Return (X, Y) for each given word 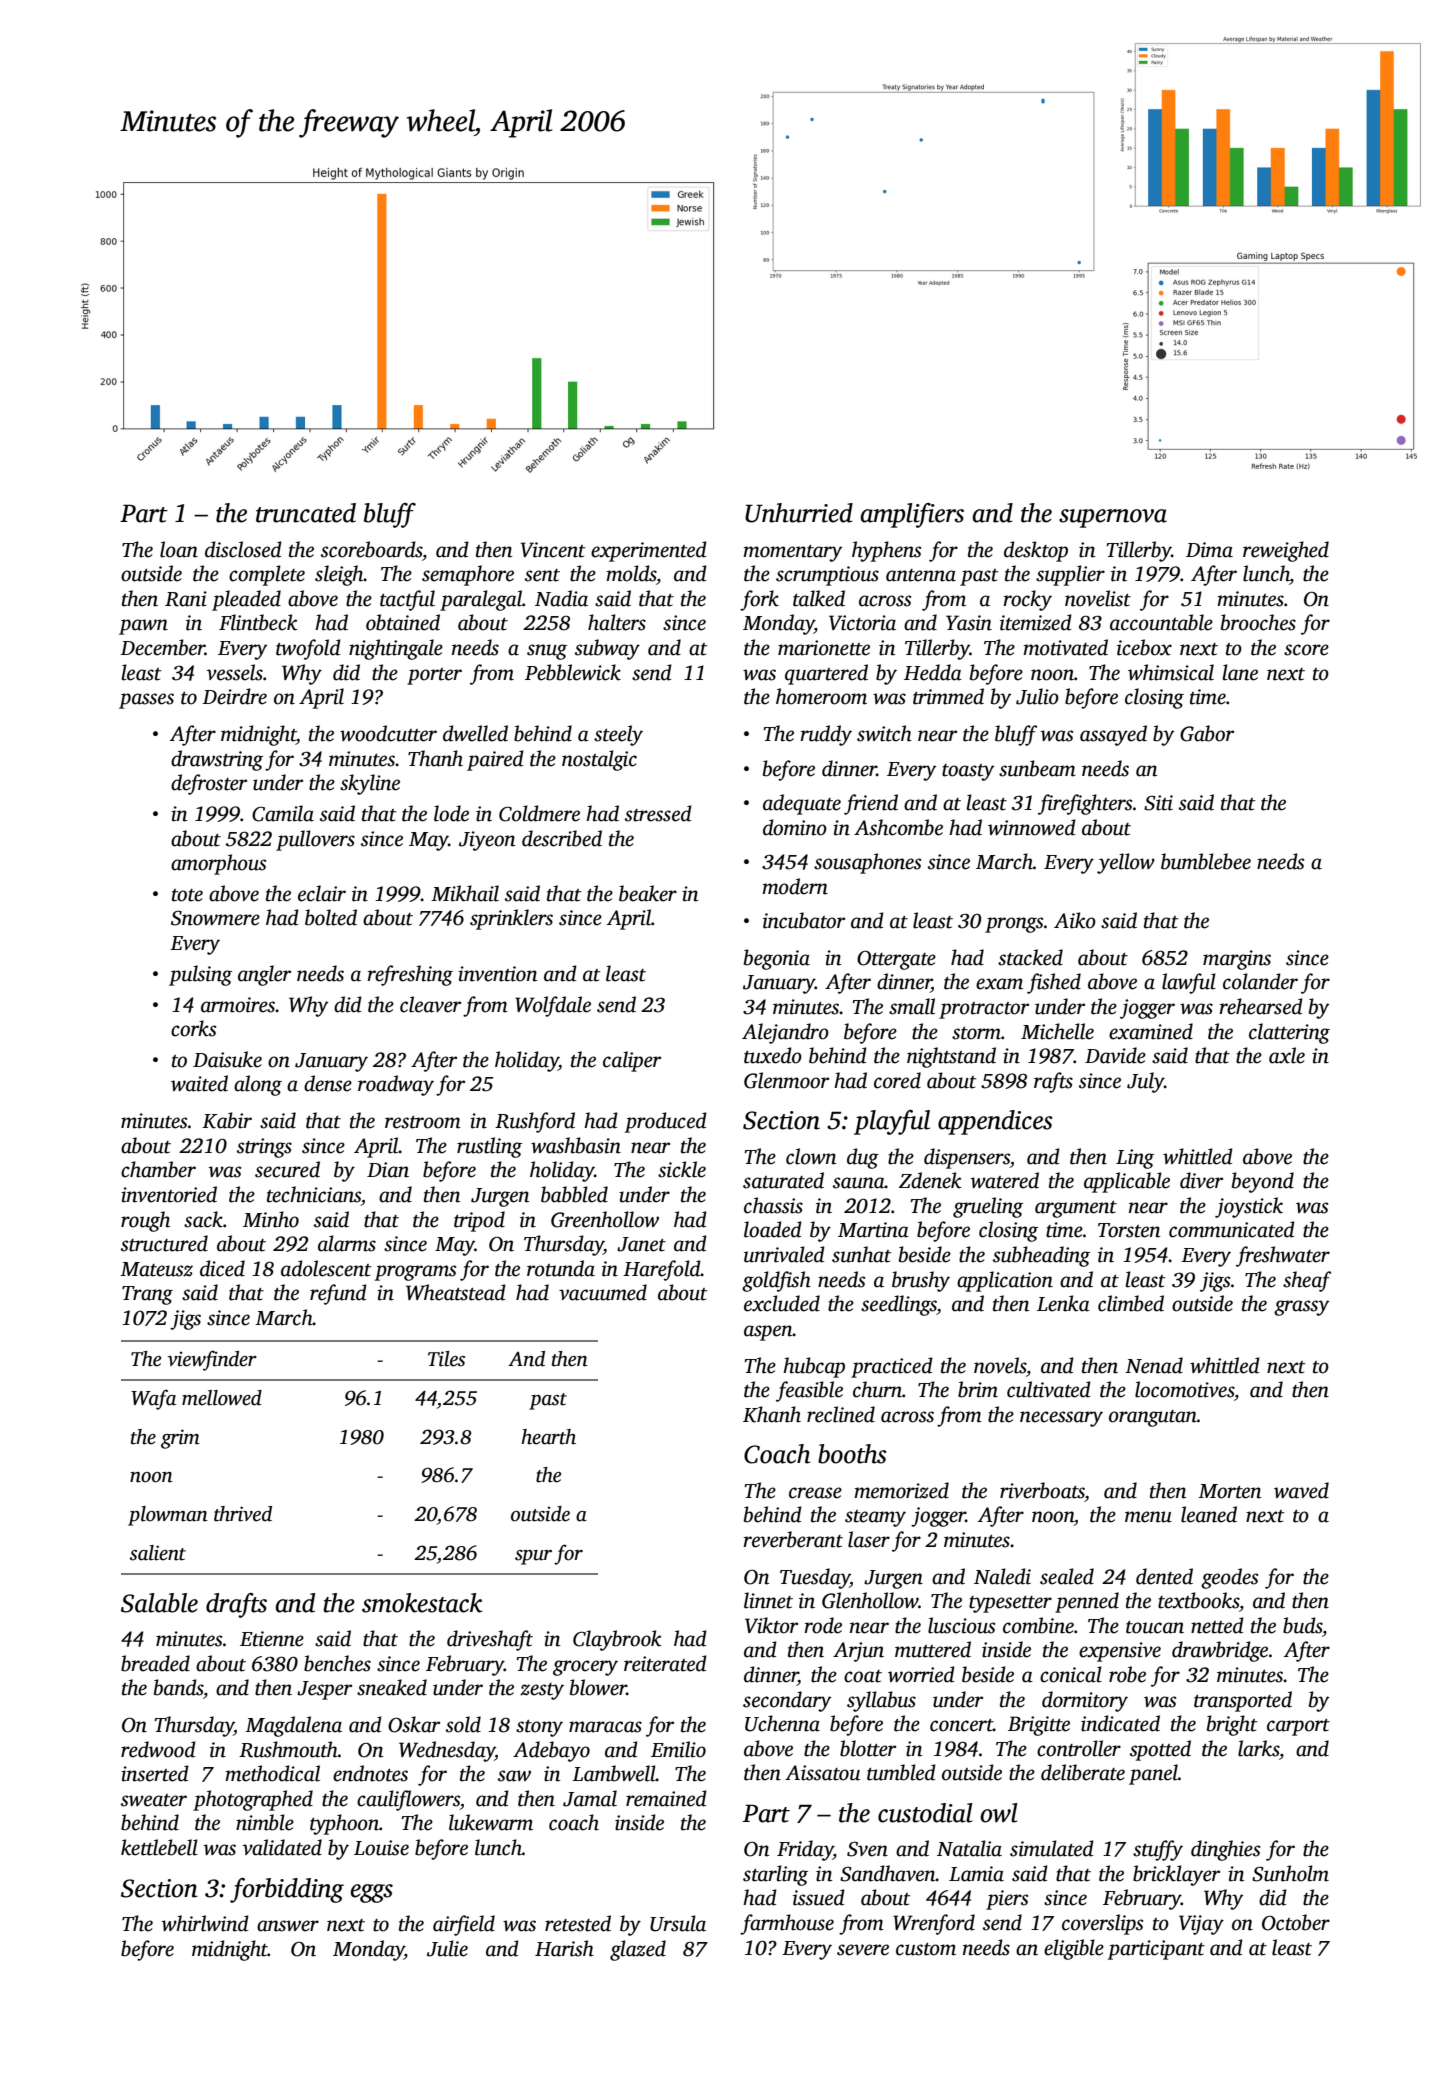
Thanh (435, 758)
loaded (773, 1229)
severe (863, 1950)
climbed (1131, 1303)
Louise (381, 1848)
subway (607, 649)
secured (287, 1169)
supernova (1113, 518)
